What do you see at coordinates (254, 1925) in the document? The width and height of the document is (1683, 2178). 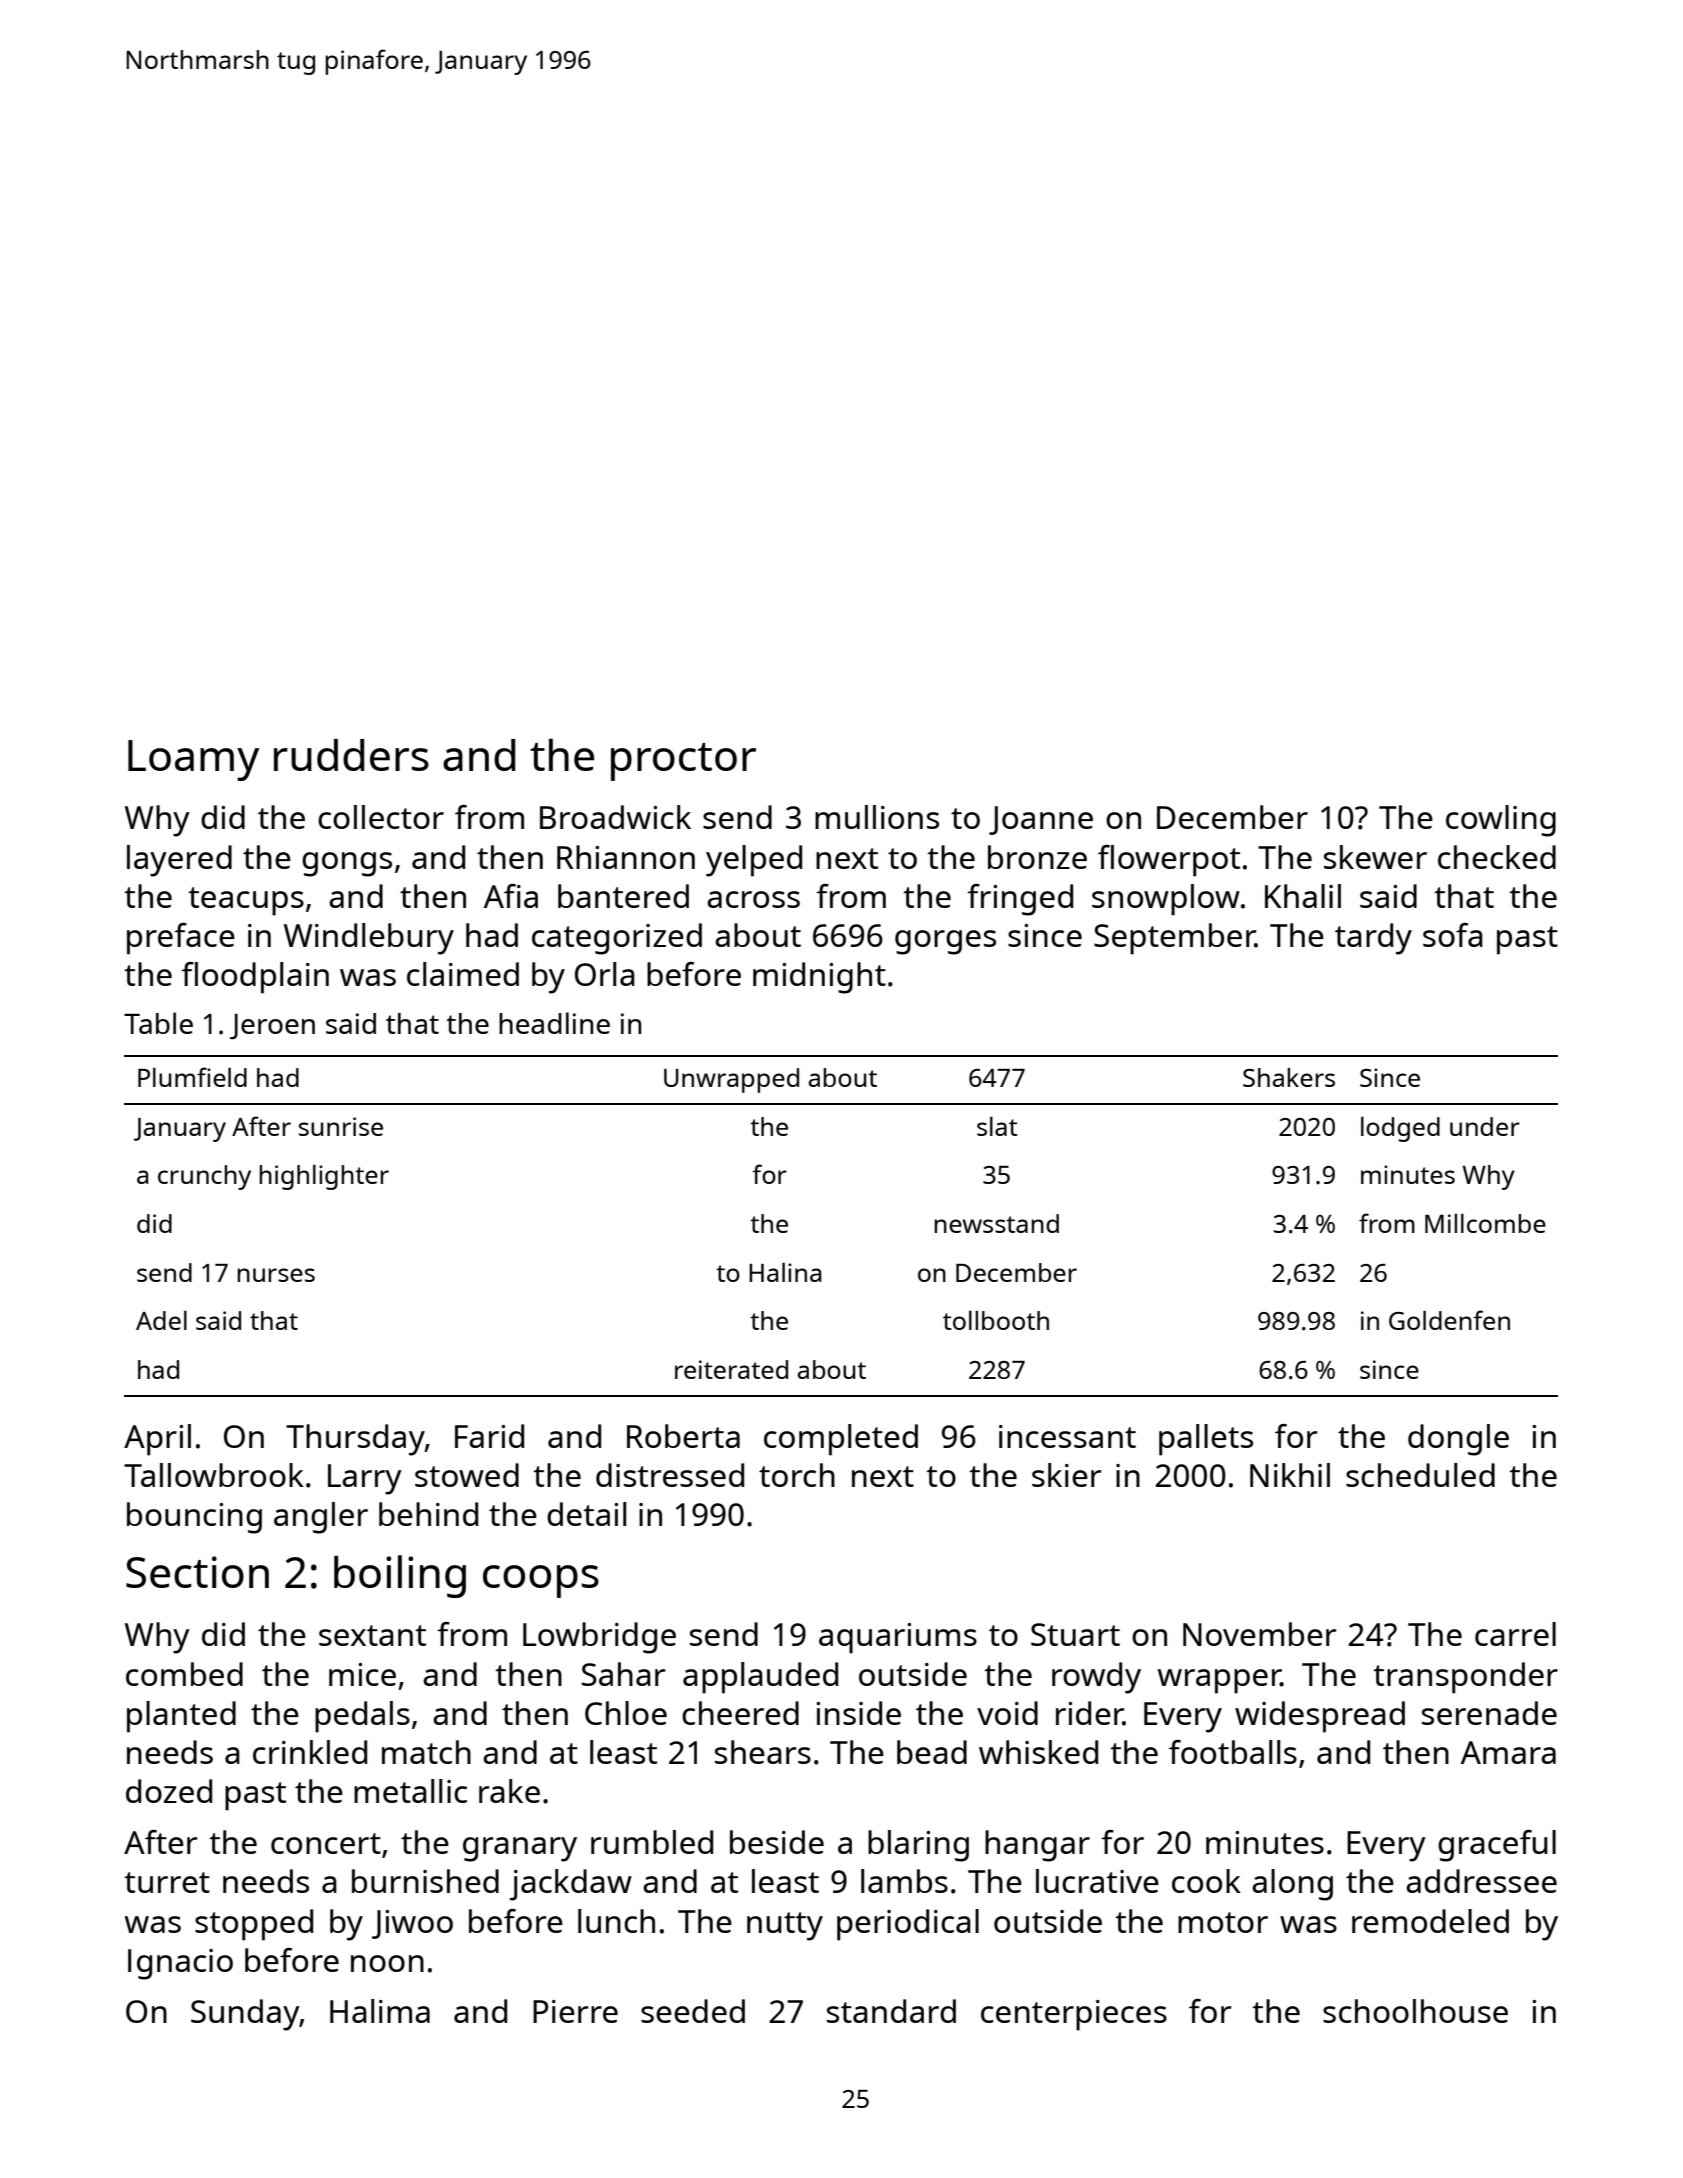 I see `stopped` at bounding box center [254, 1925].
